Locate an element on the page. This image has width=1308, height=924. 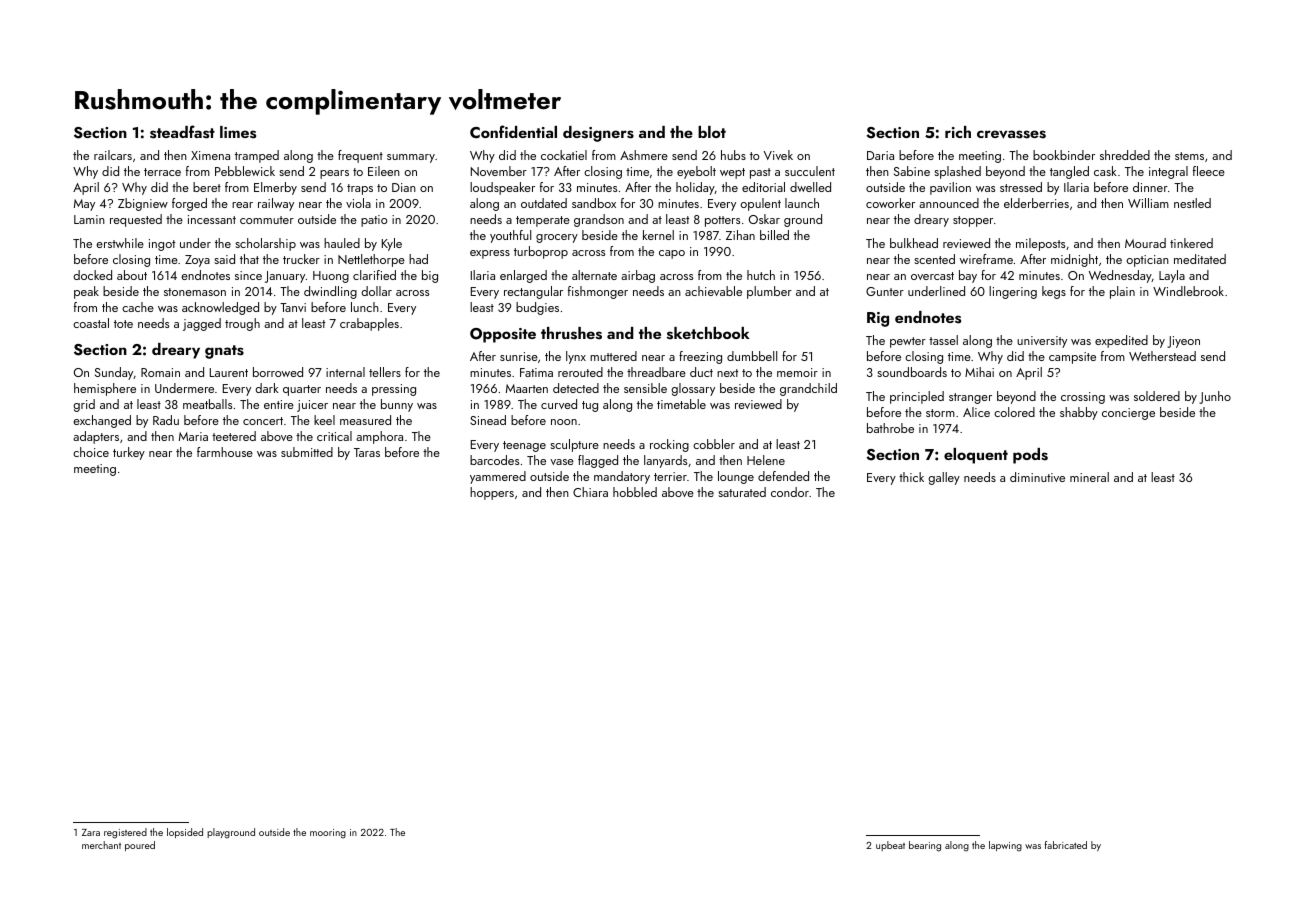
bathrobe is located at coordinates (890, 428).
